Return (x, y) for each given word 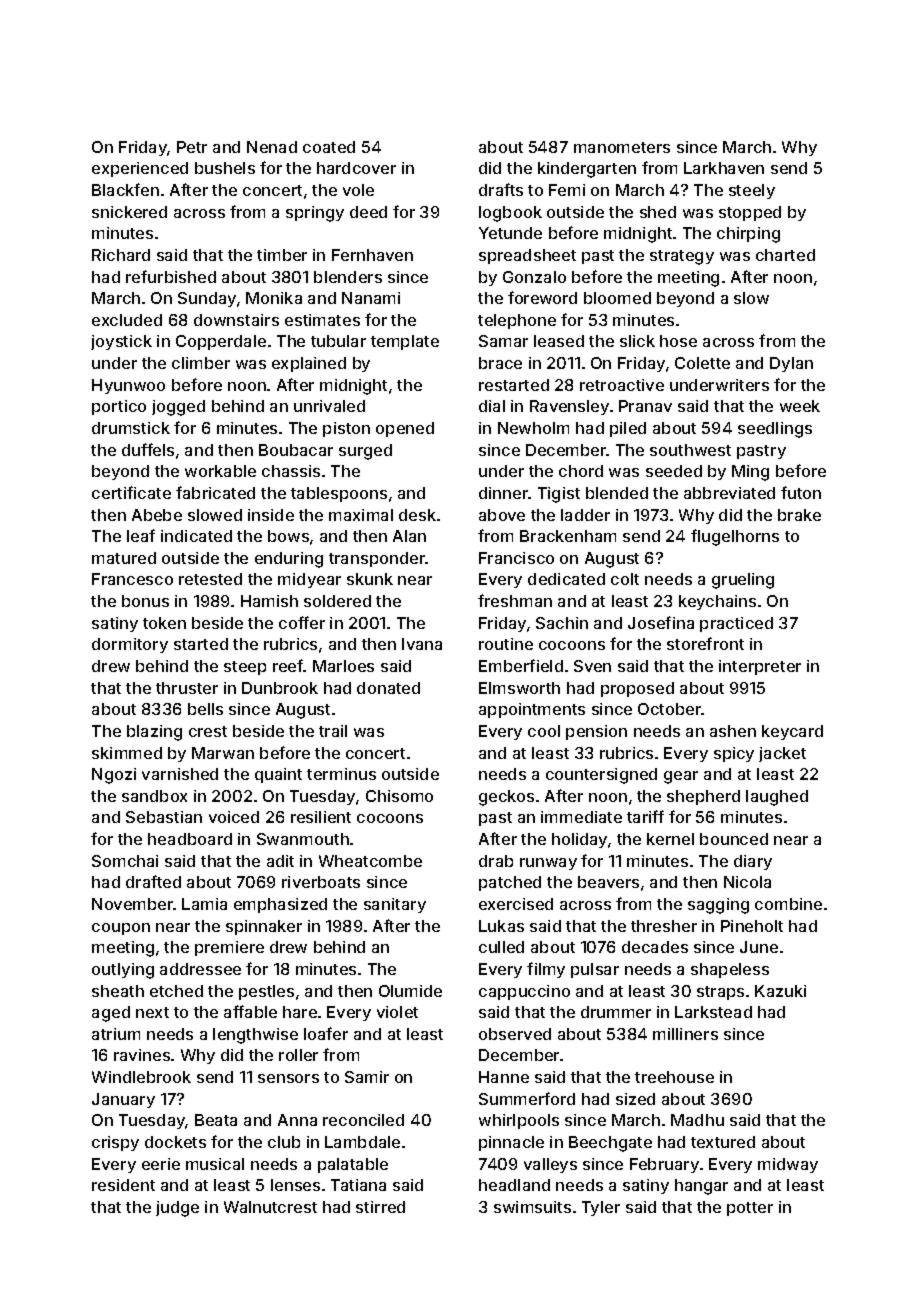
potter (750, 1209)
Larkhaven (724, 168)
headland (514, 1185)
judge (177, 1209)
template (405, 342)
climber (201, 363)
